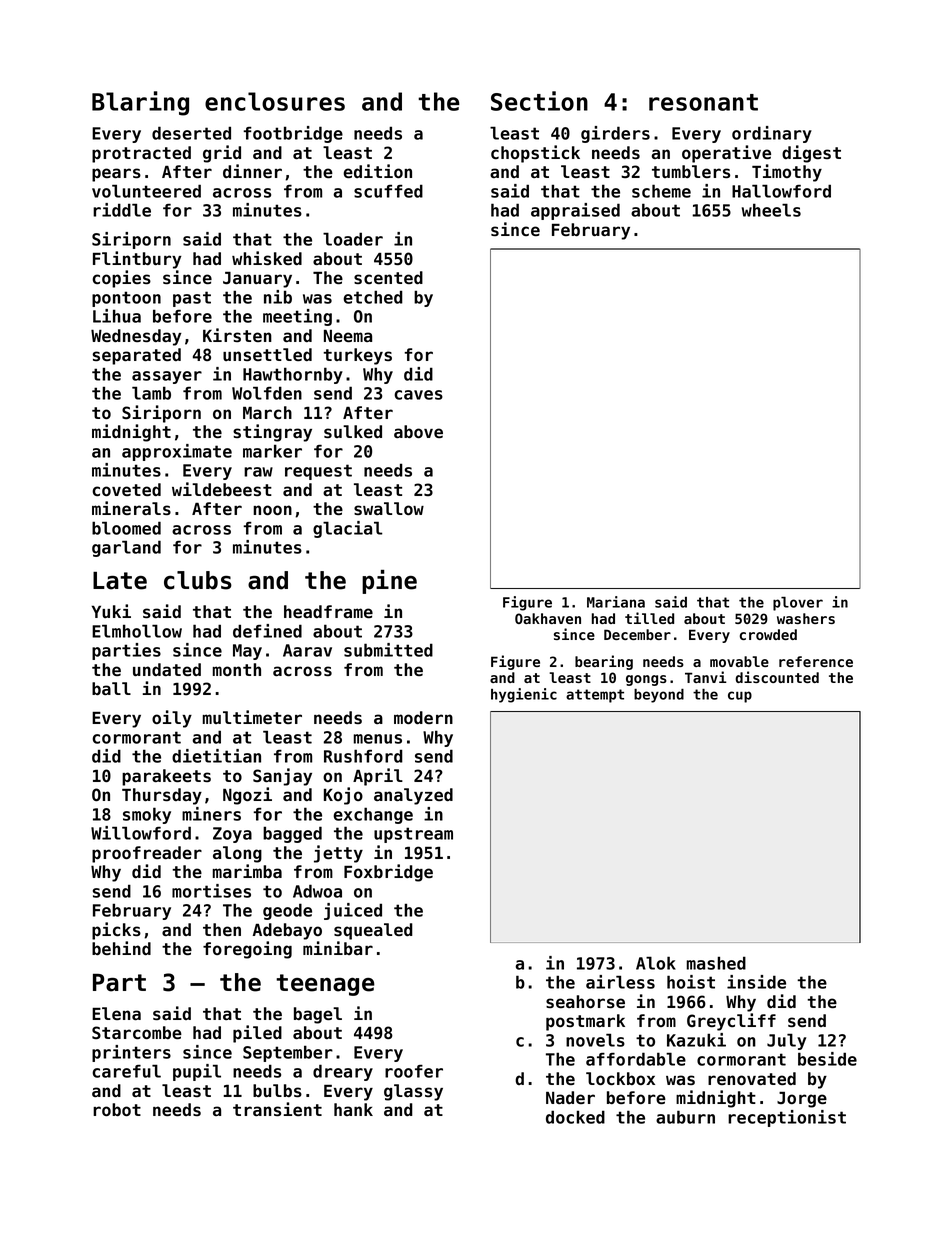  What do you see at coordinates (575, 211) in the screenshot?
I see `appraised` at bounding box center [575, 211].
